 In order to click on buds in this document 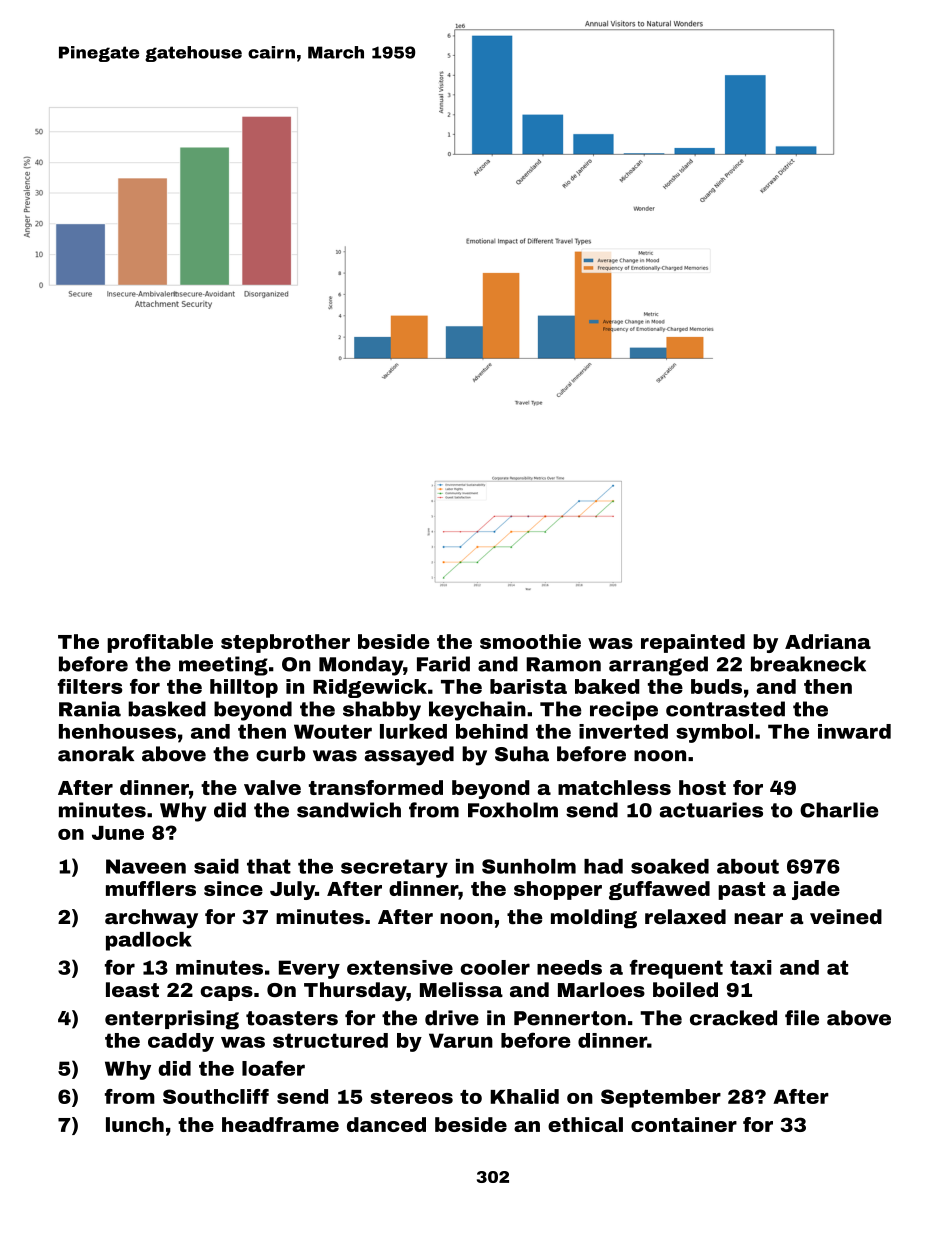, I will do `click(716, 686)`.
